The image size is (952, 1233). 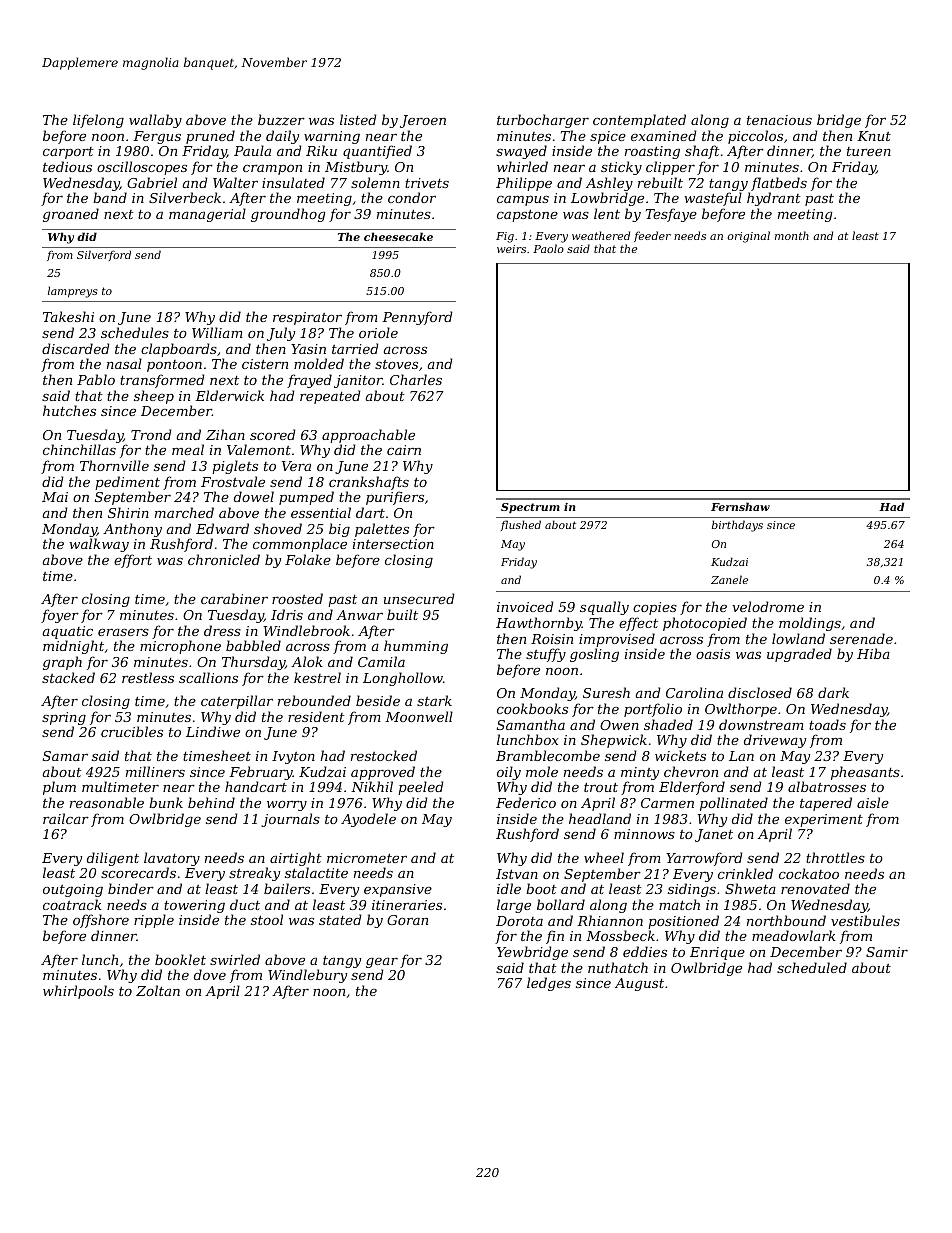 I want to click on quantified, so click(x=377, y=152).
